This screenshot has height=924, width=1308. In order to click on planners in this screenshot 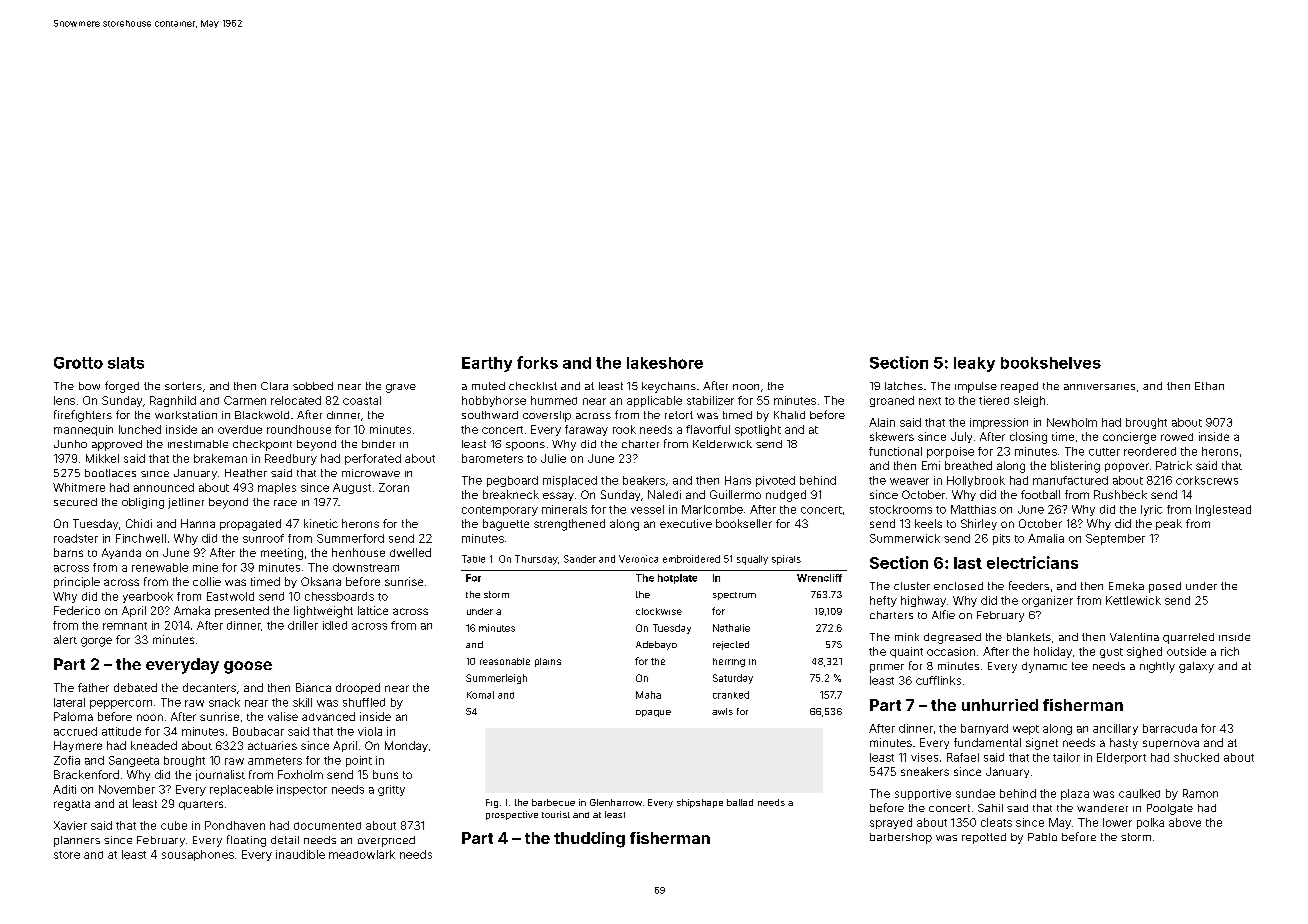, I will do `click(77, 841)`.
